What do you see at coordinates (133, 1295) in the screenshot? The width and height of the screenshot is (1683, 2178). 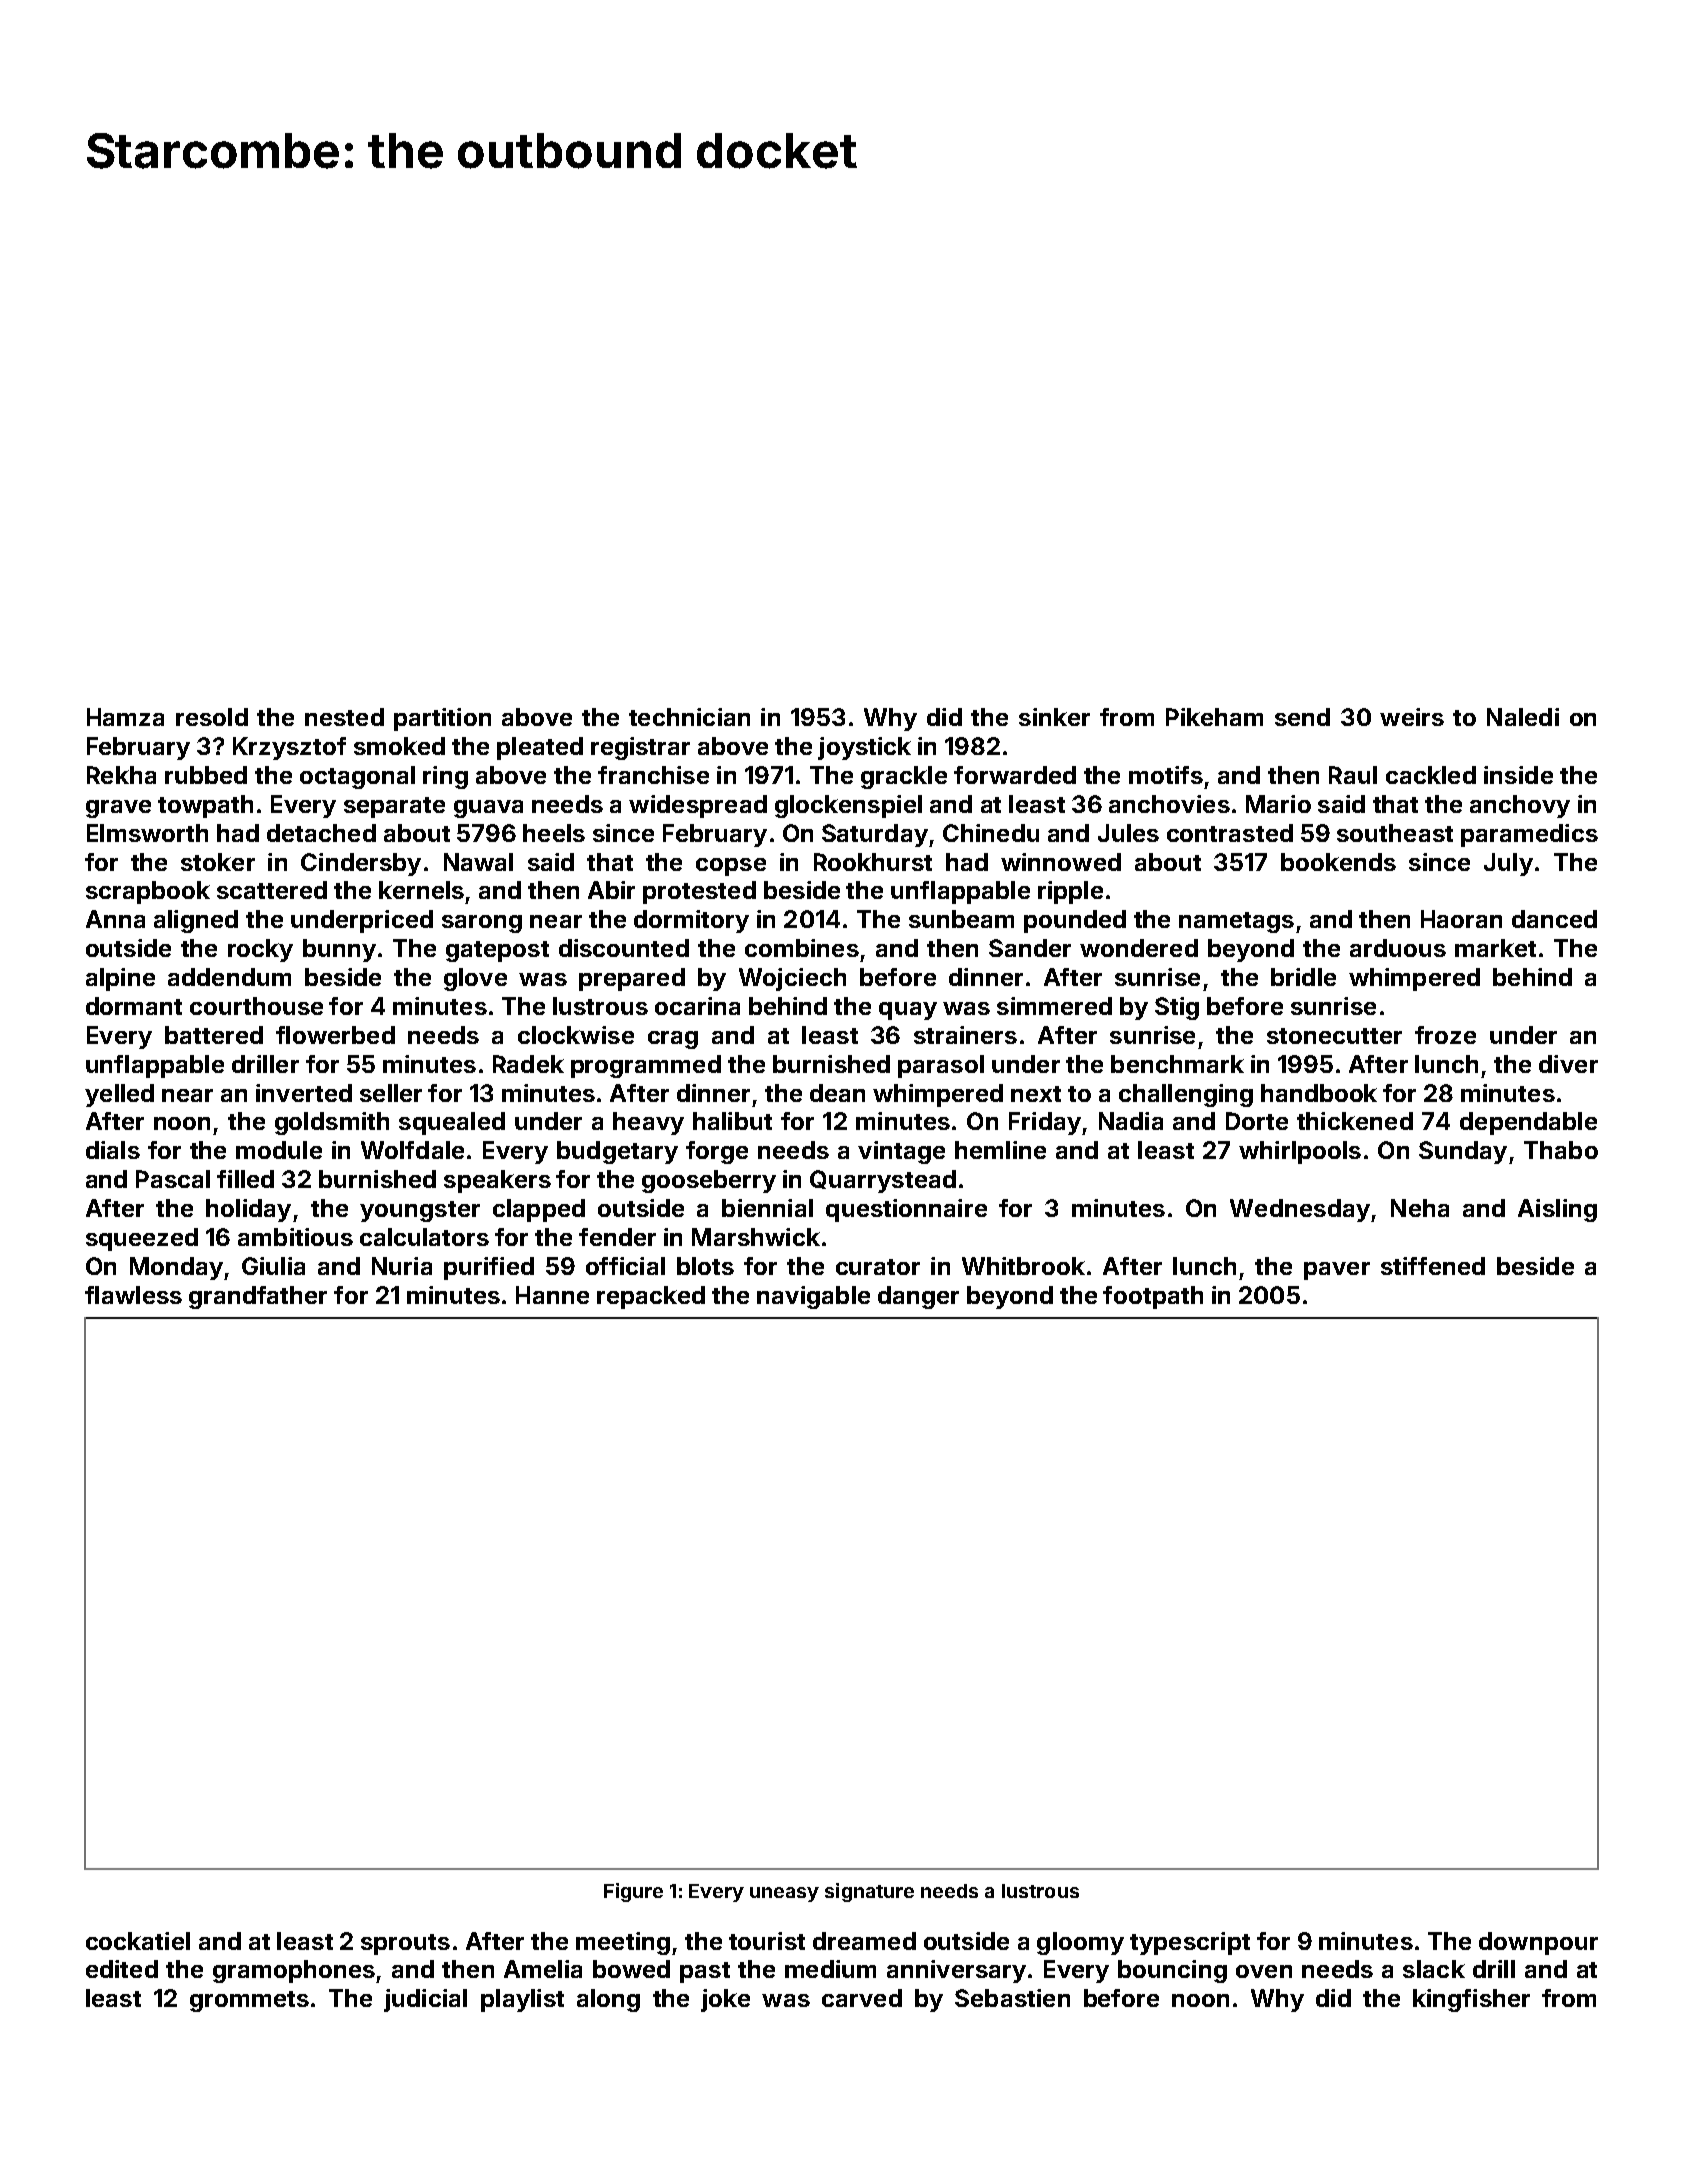 I see `flawless` at bounding box center [133, 1295].
